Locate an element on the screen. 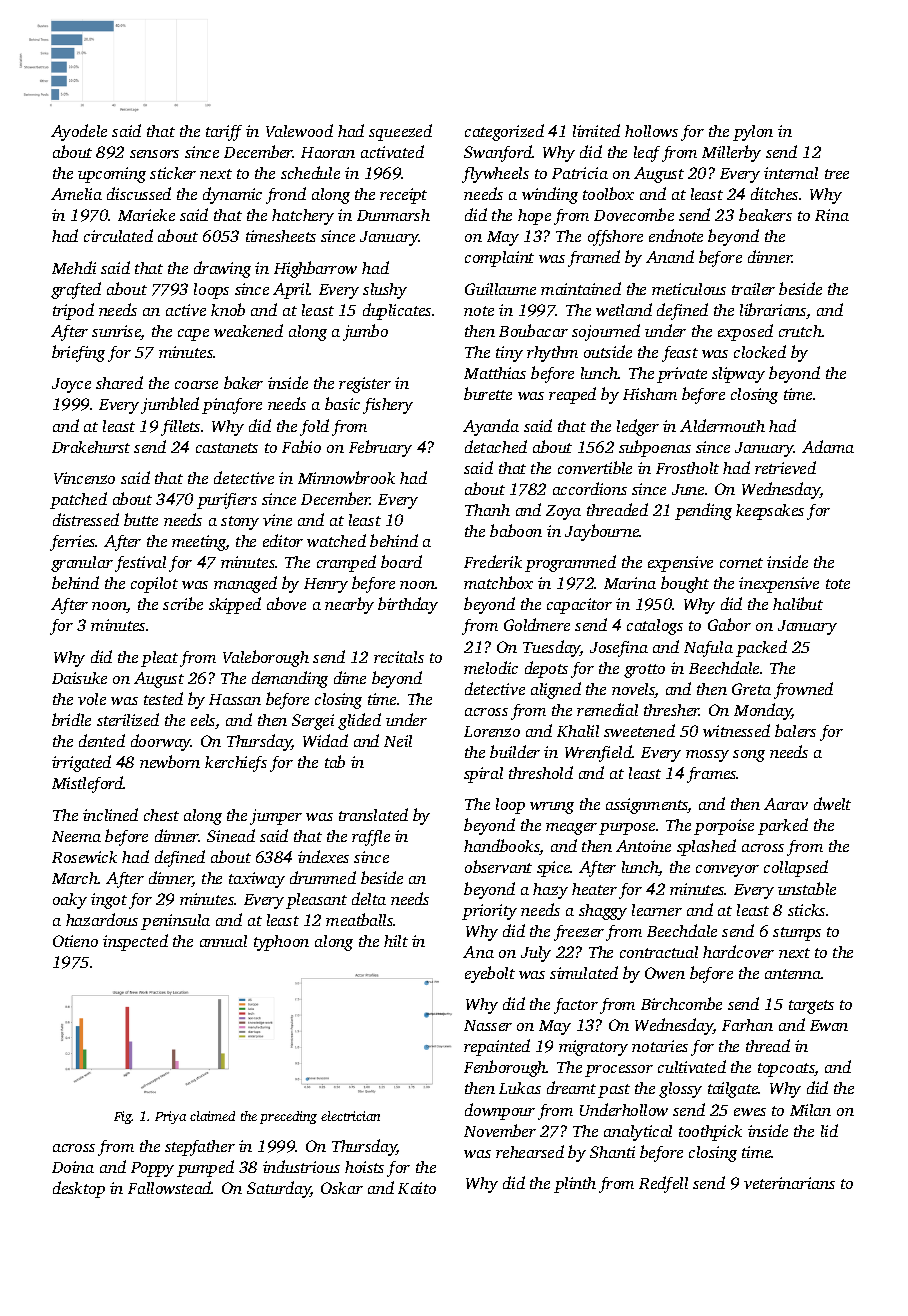 The image size is (908, 1316). electrician is located at coordinates (350, 1116).
